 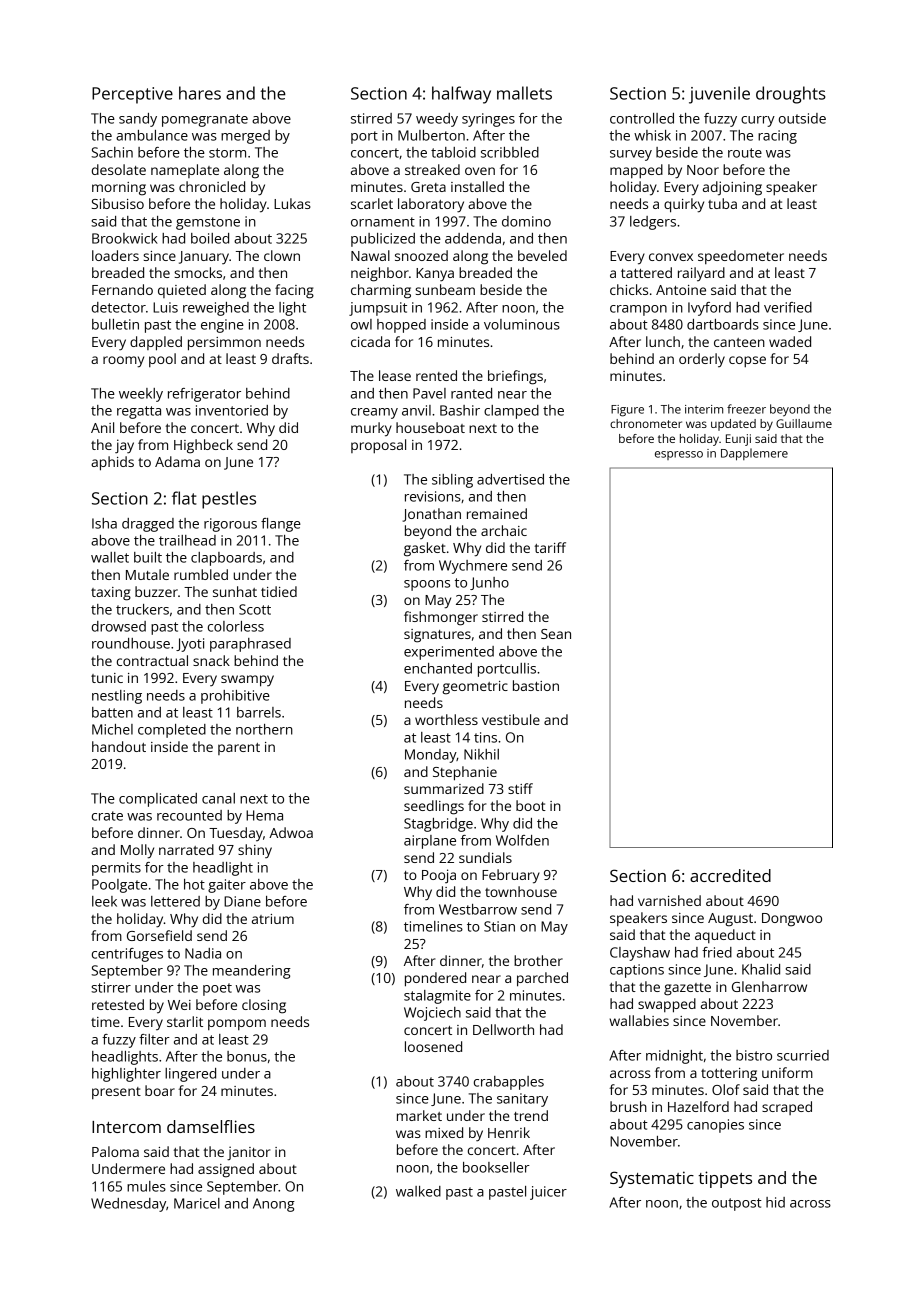 I want to click on Luis, so click(x=165, y=307).
